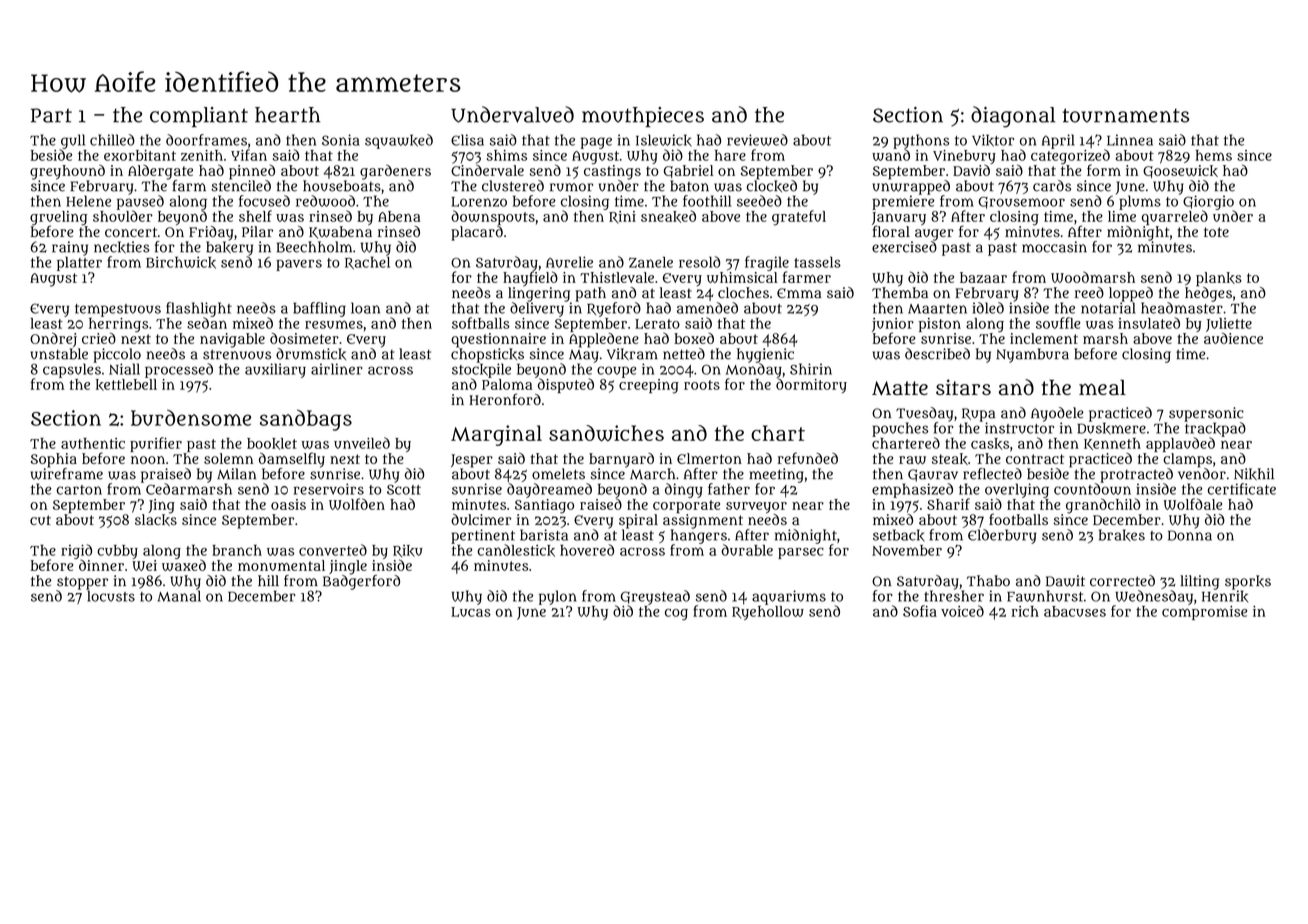 The height and width of the document is (924, 1308). Describe the element at coordinates (181, 262) in the document. I see `Birchwick` at that location.
